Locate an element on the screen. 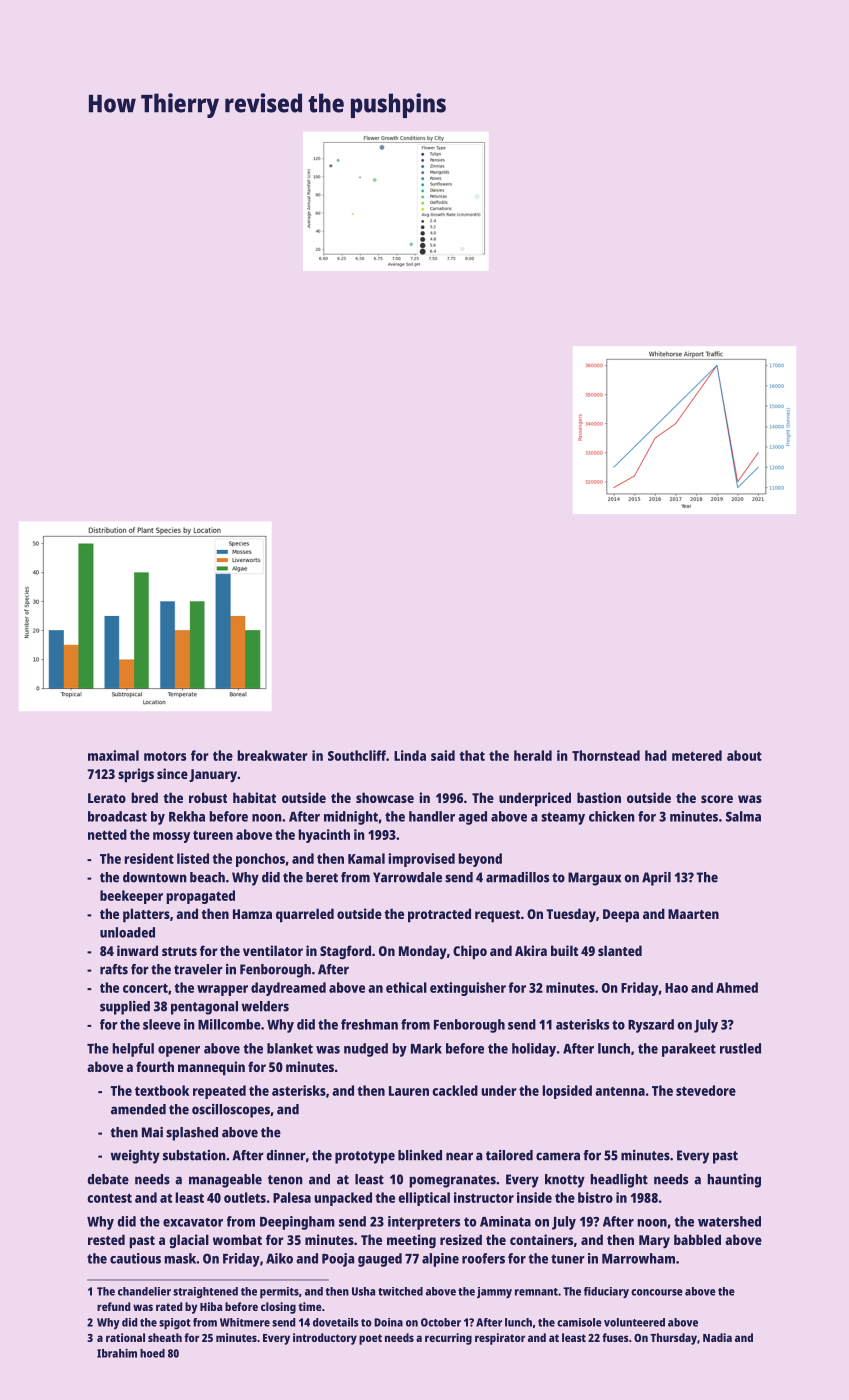 The height and width of the screenshot is (1400, 849). about is located at coordinates (744, 755).
